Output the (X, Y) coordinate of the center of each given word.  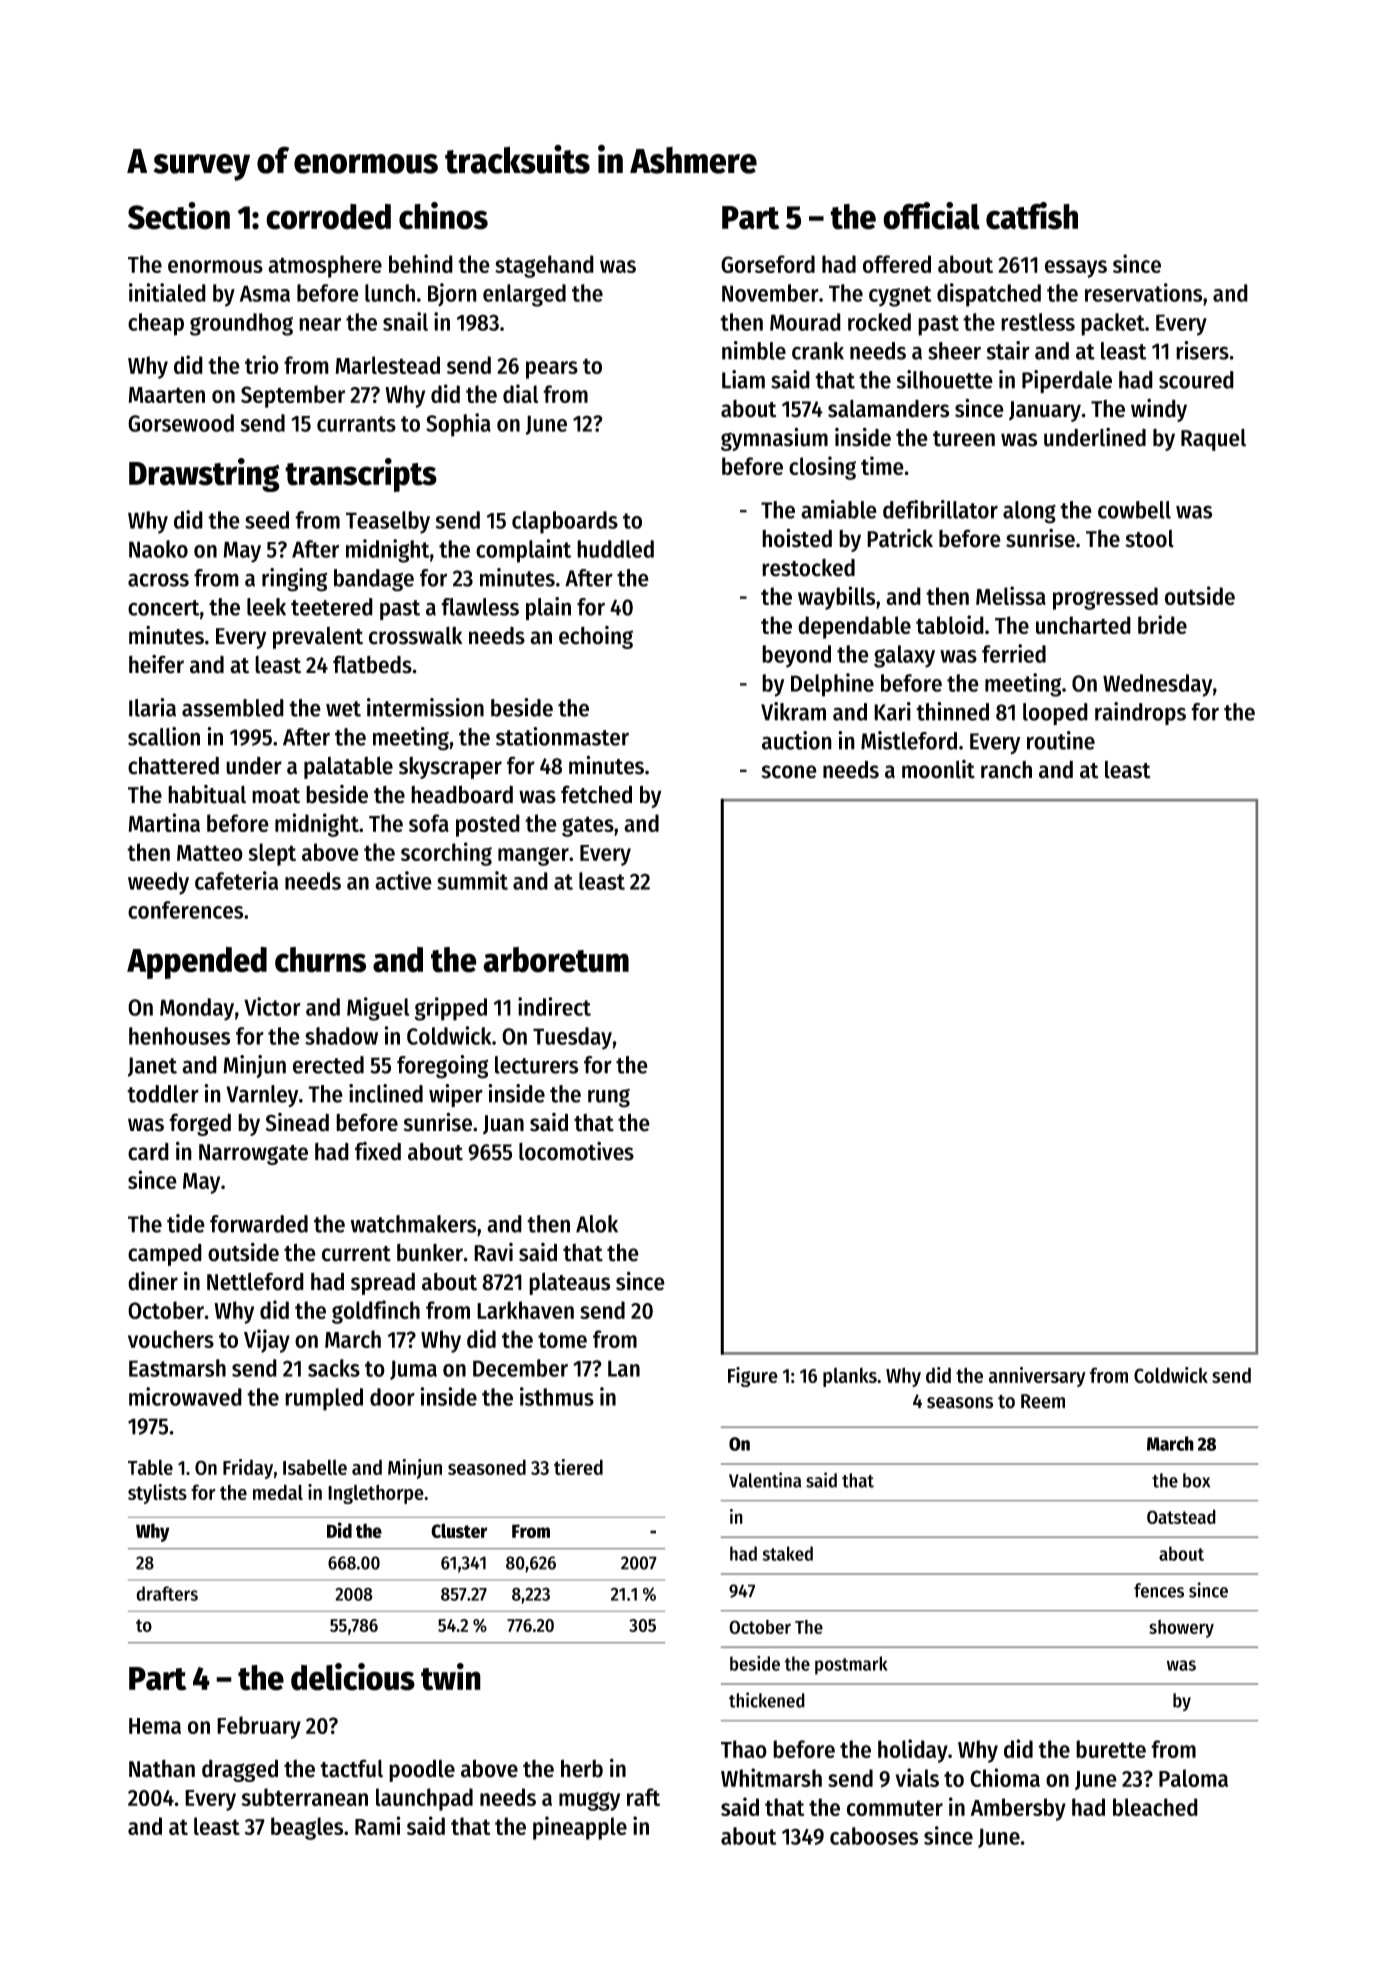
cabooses (874, 1836)
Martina (164, 822)
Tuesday (572, 1038)
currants (356, 424)
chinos (443, 216)
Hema (155, 1726)
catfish (1032, 216)
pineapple (580, 1828)
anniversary (1037, 1377)
